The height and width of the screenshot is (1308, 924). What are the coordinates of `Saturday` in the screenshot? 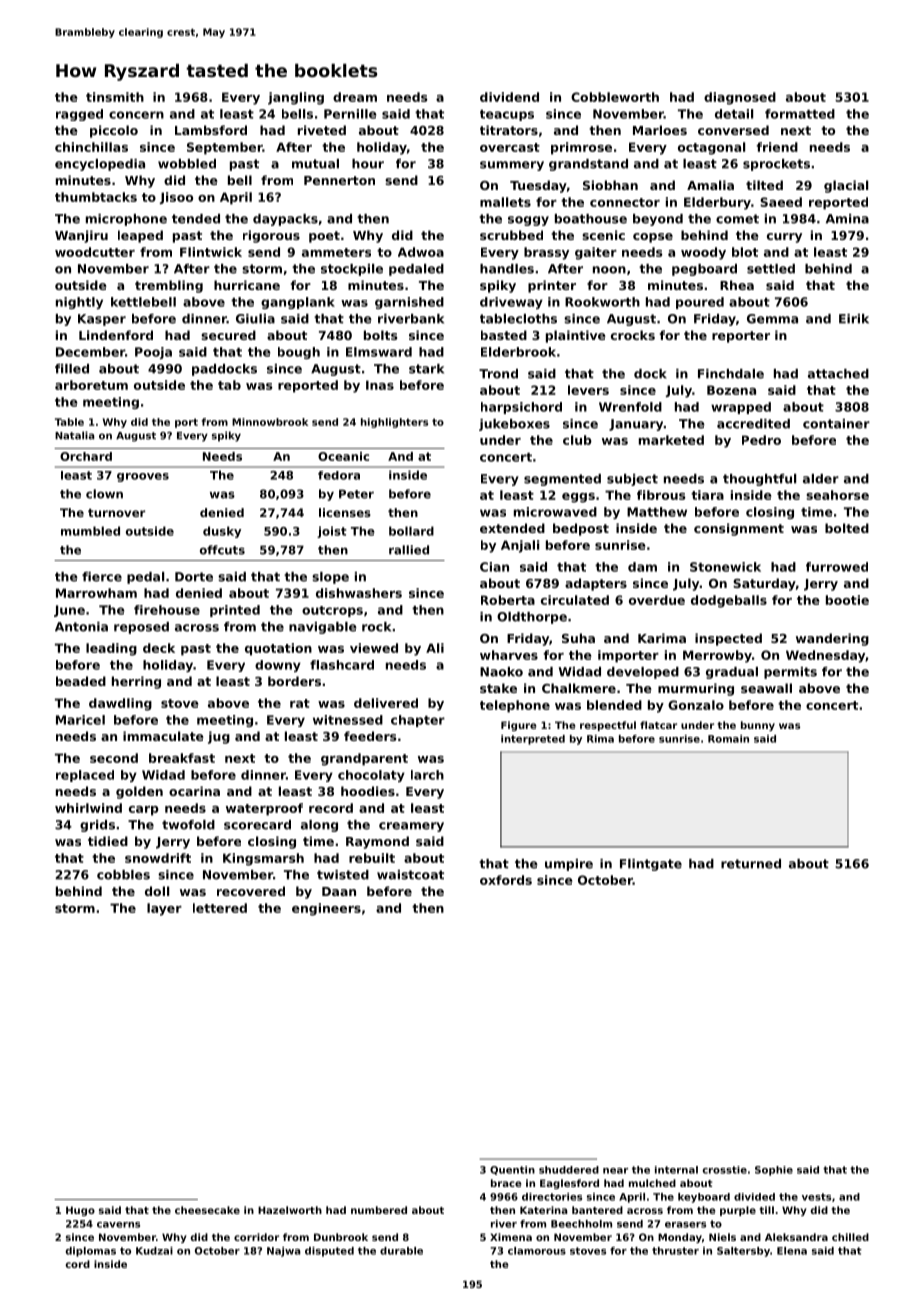 It's located at (764, 584).
